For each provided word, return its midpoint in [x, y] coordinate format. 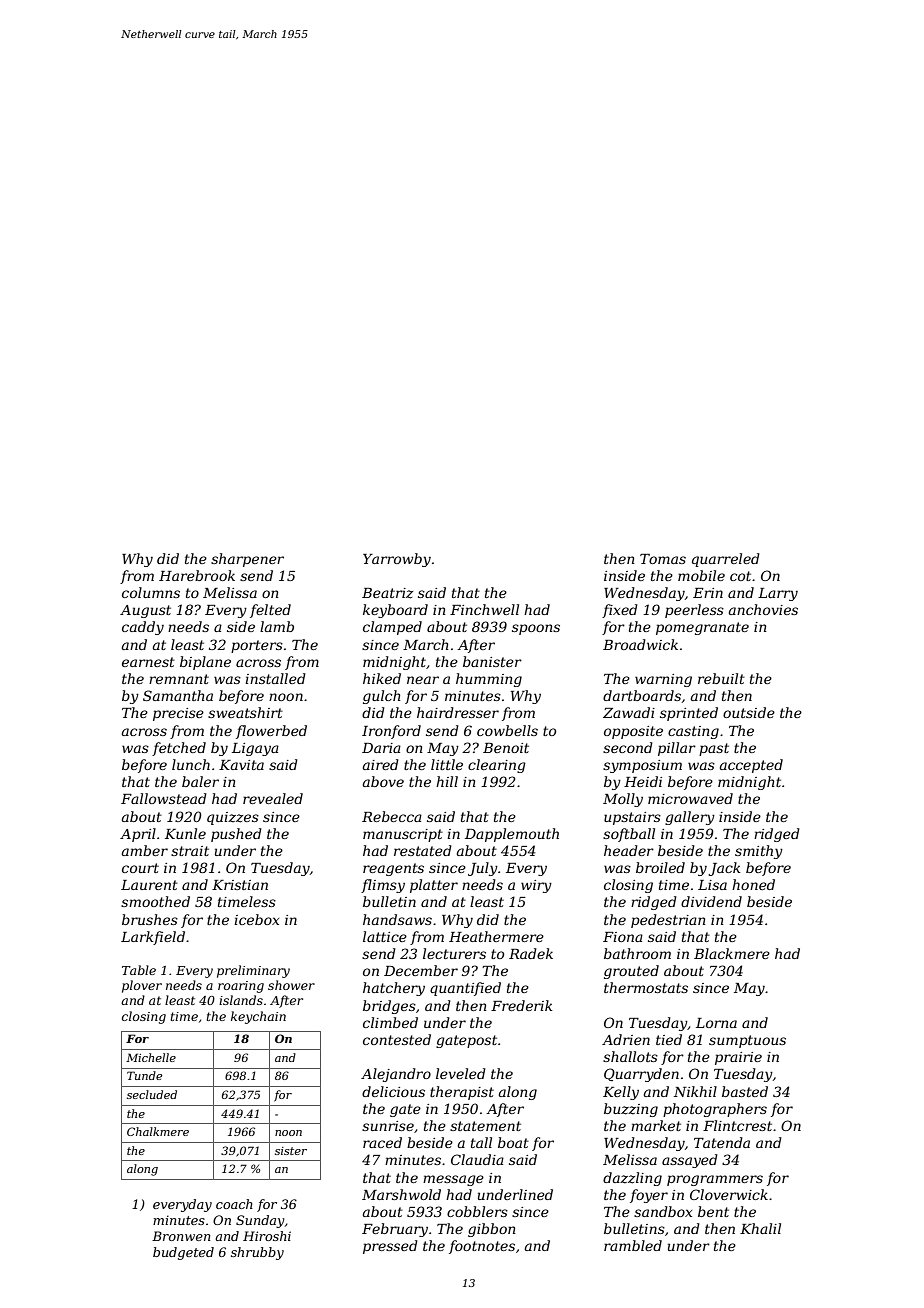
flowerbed [271, 732]
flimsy [383, 886]
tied [669, 1039]
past [714, 749]
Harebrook [197, 575]
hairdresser [458, 712]
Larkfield [153, 938]
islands [241, 1000]
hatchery [394, 989]
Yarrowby [397, 560]
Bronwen [181, 1236]
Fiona [623, 937]
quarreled [726, 560]
